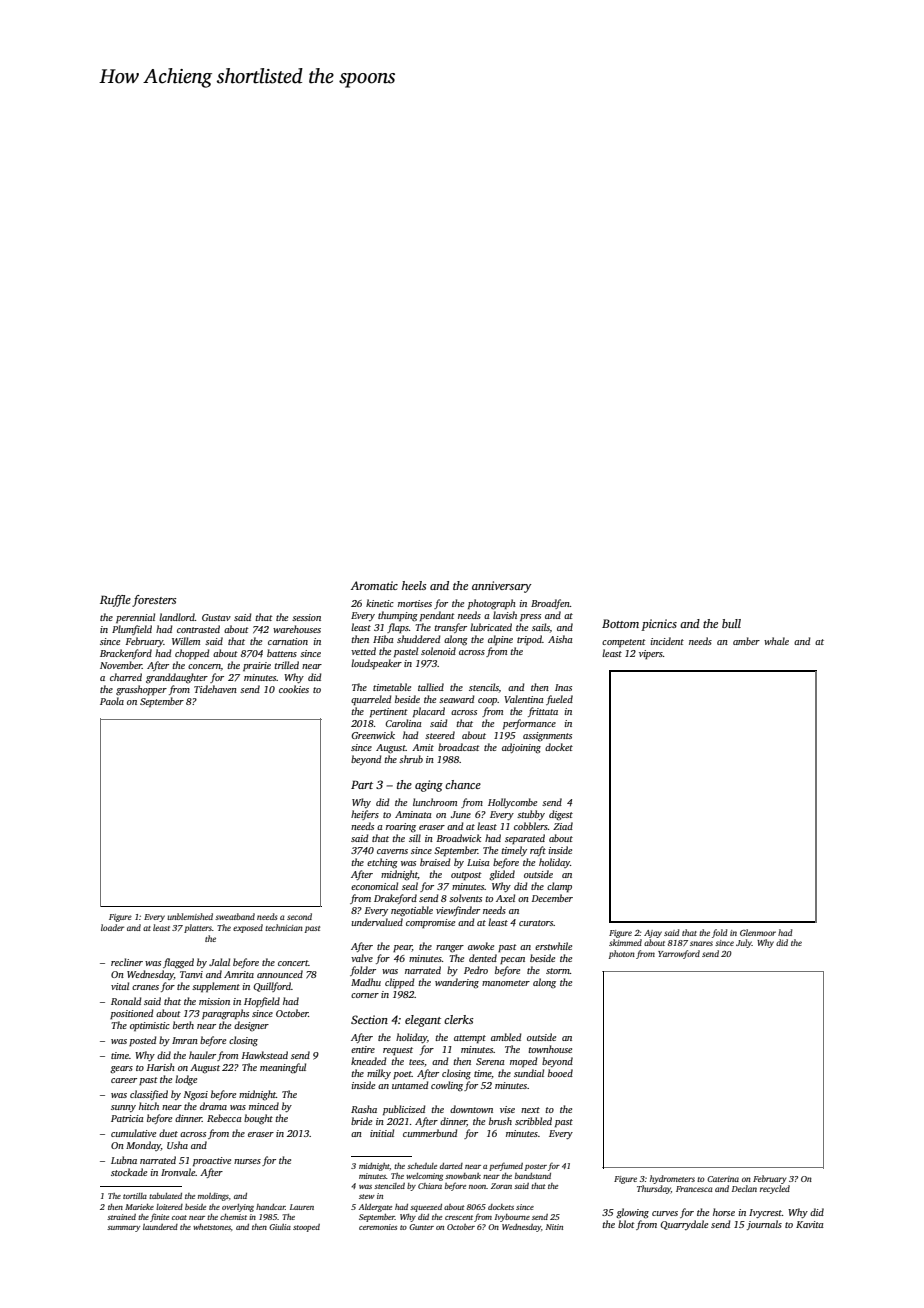 The image size is (924, 1308). What do you see at coordinates (190, 916) in the screenshot?
I see `unblemished` at bounding box center [190, 916].
